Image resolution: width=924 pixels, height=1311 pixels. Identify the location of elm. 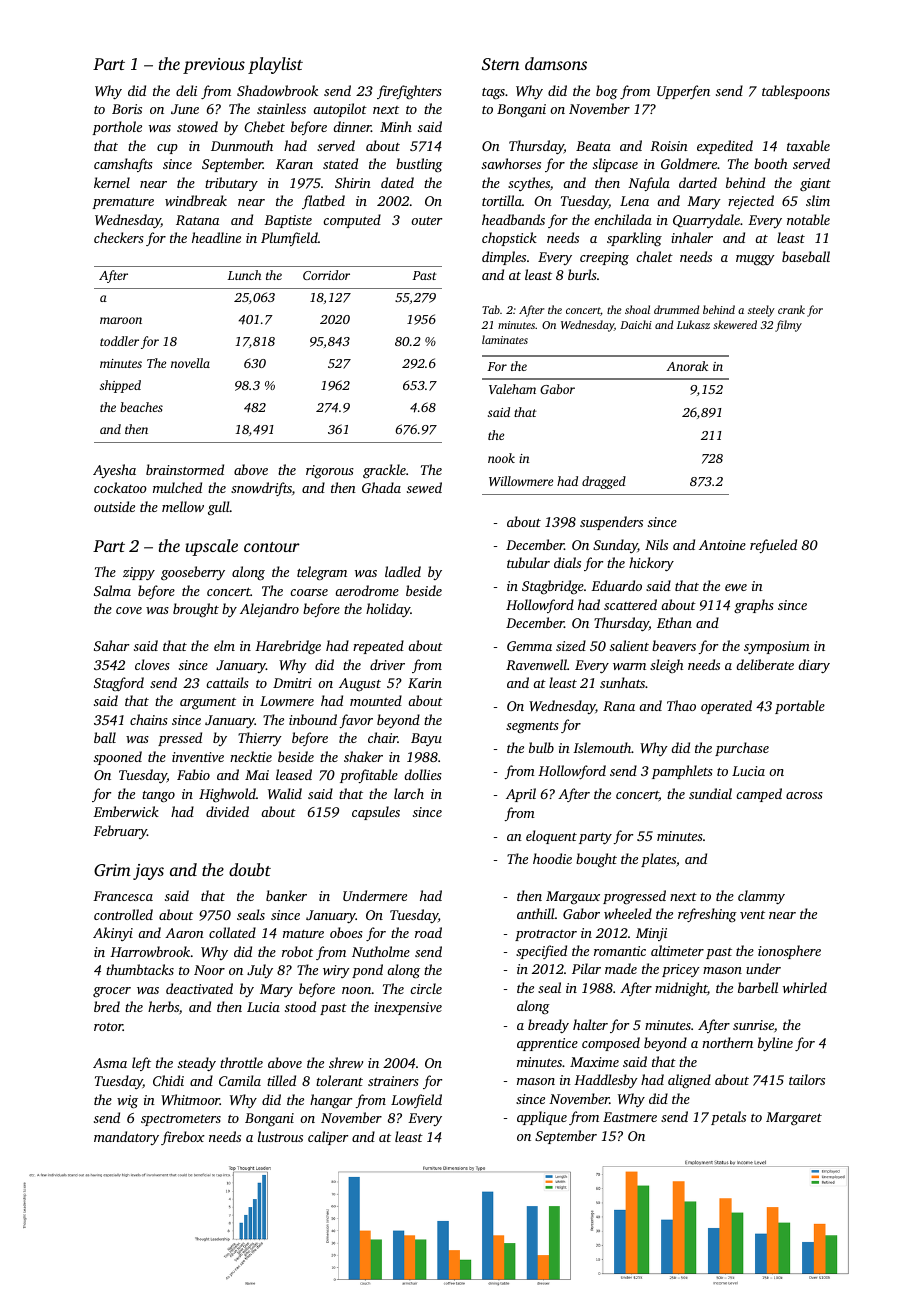
(224, 645).
